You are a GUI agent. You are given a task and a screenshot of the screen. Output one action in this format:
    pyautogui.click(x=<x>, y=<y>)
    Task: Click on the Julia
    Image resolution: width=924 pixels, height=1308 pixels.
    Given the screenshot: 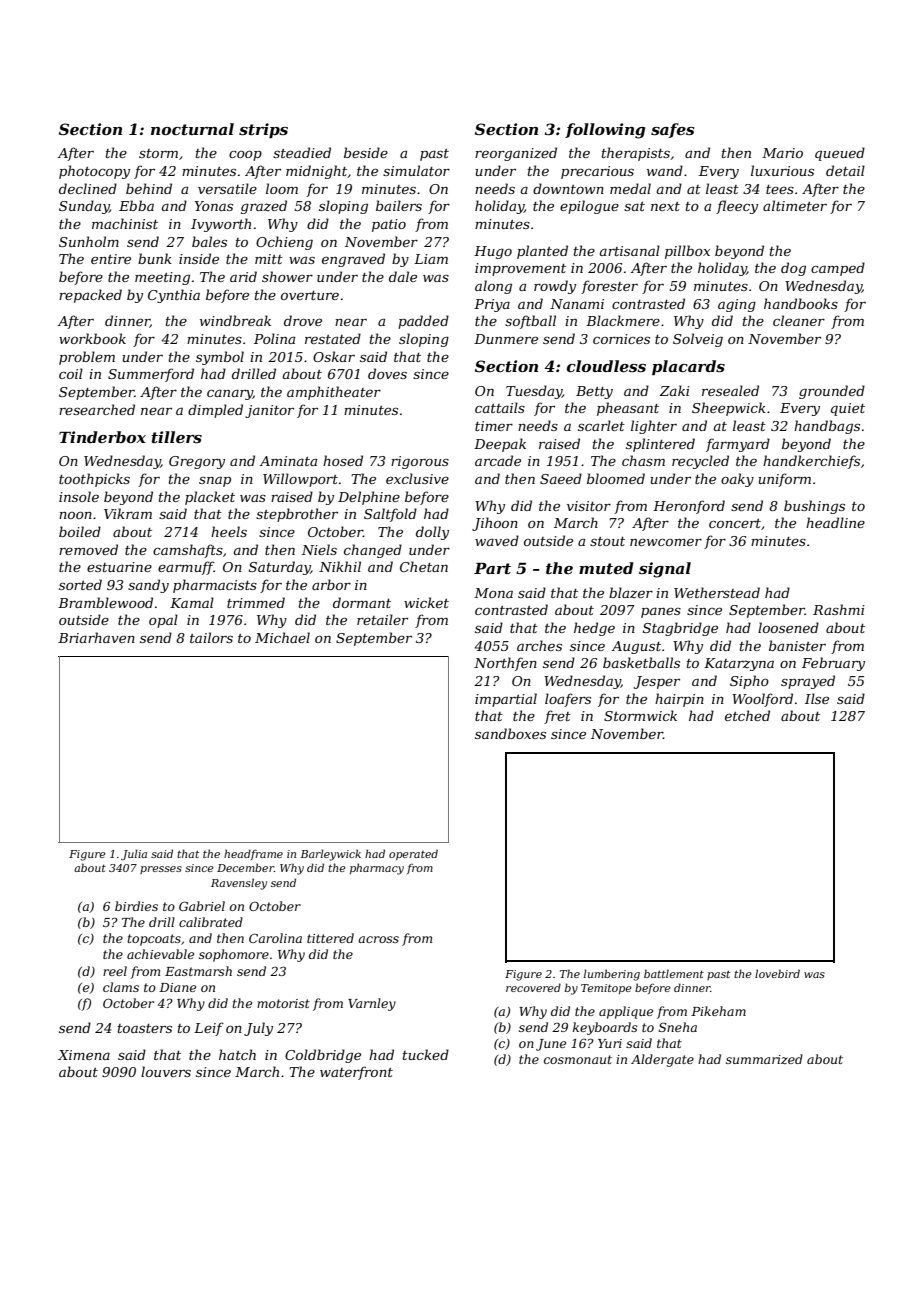 What is the action you would take?
    pyautogui.click(x=134, y=855)
